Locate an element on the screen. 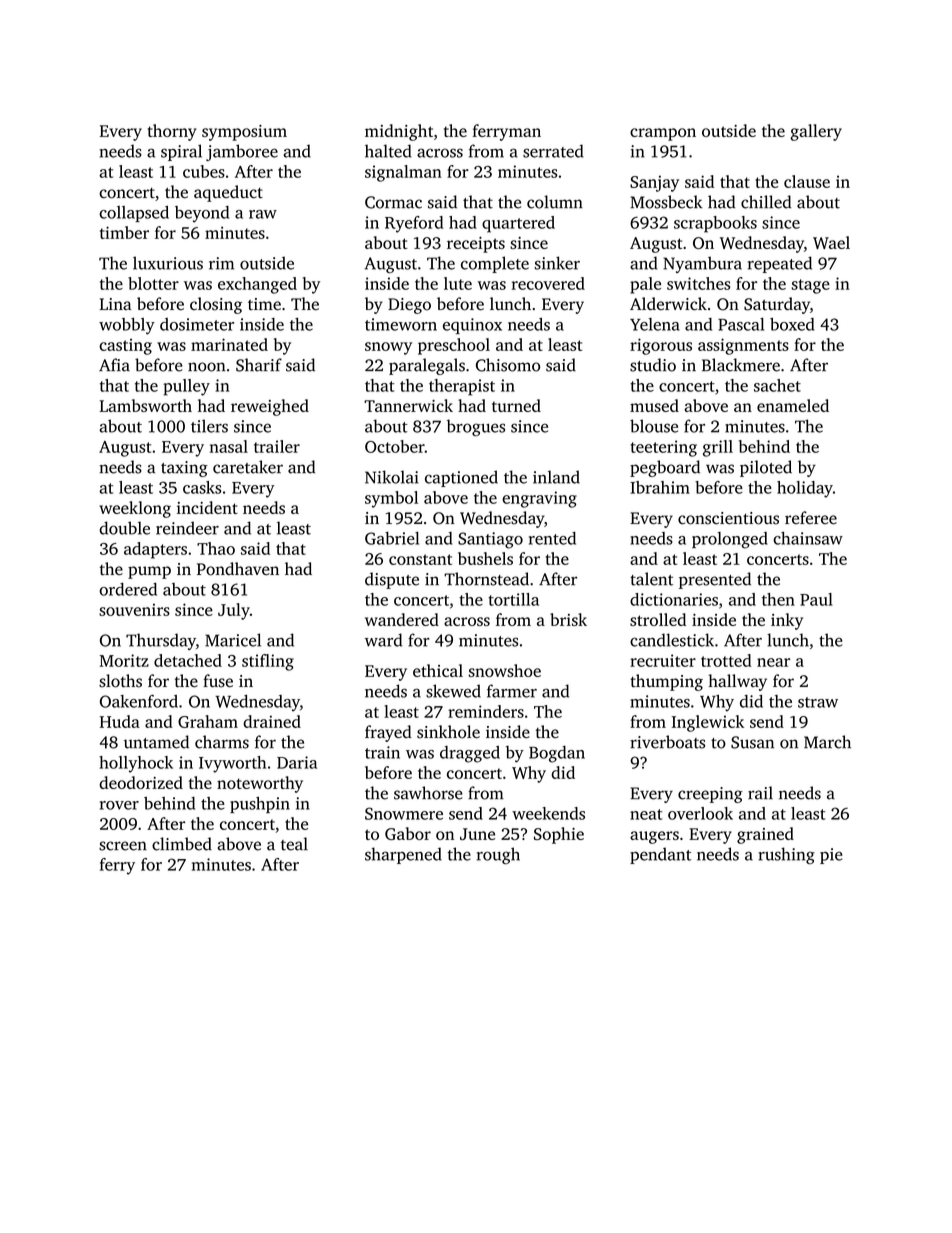 This screenshot has height=1233, width=952. Thao is located at coordinates (216, 548).
